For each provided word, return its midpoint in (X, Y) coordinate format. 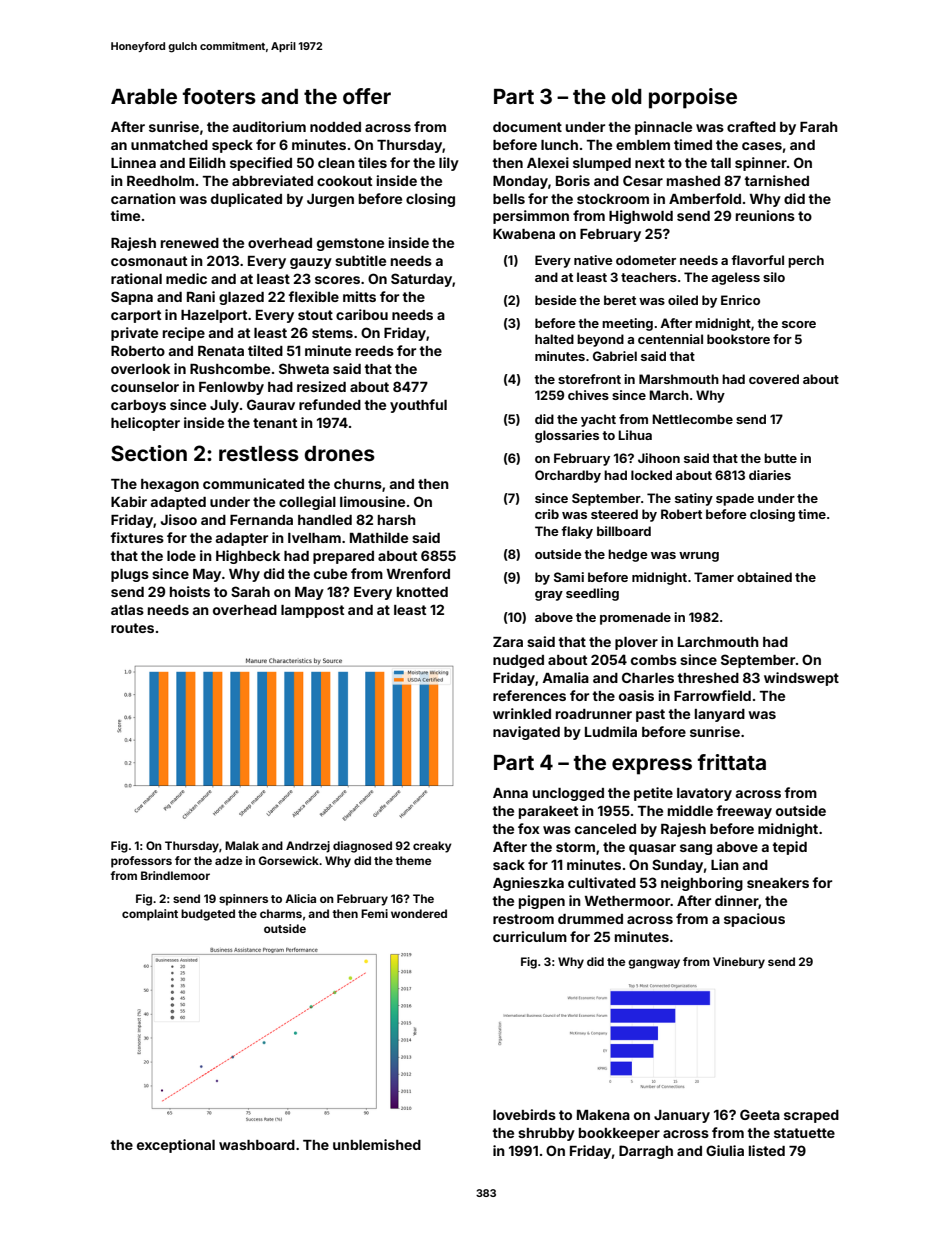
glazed (241, 298)
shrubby (546, 1134)
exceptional (176, 1146)
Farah (819, 127)
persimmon (531, 217)
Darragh (646, 1152)
